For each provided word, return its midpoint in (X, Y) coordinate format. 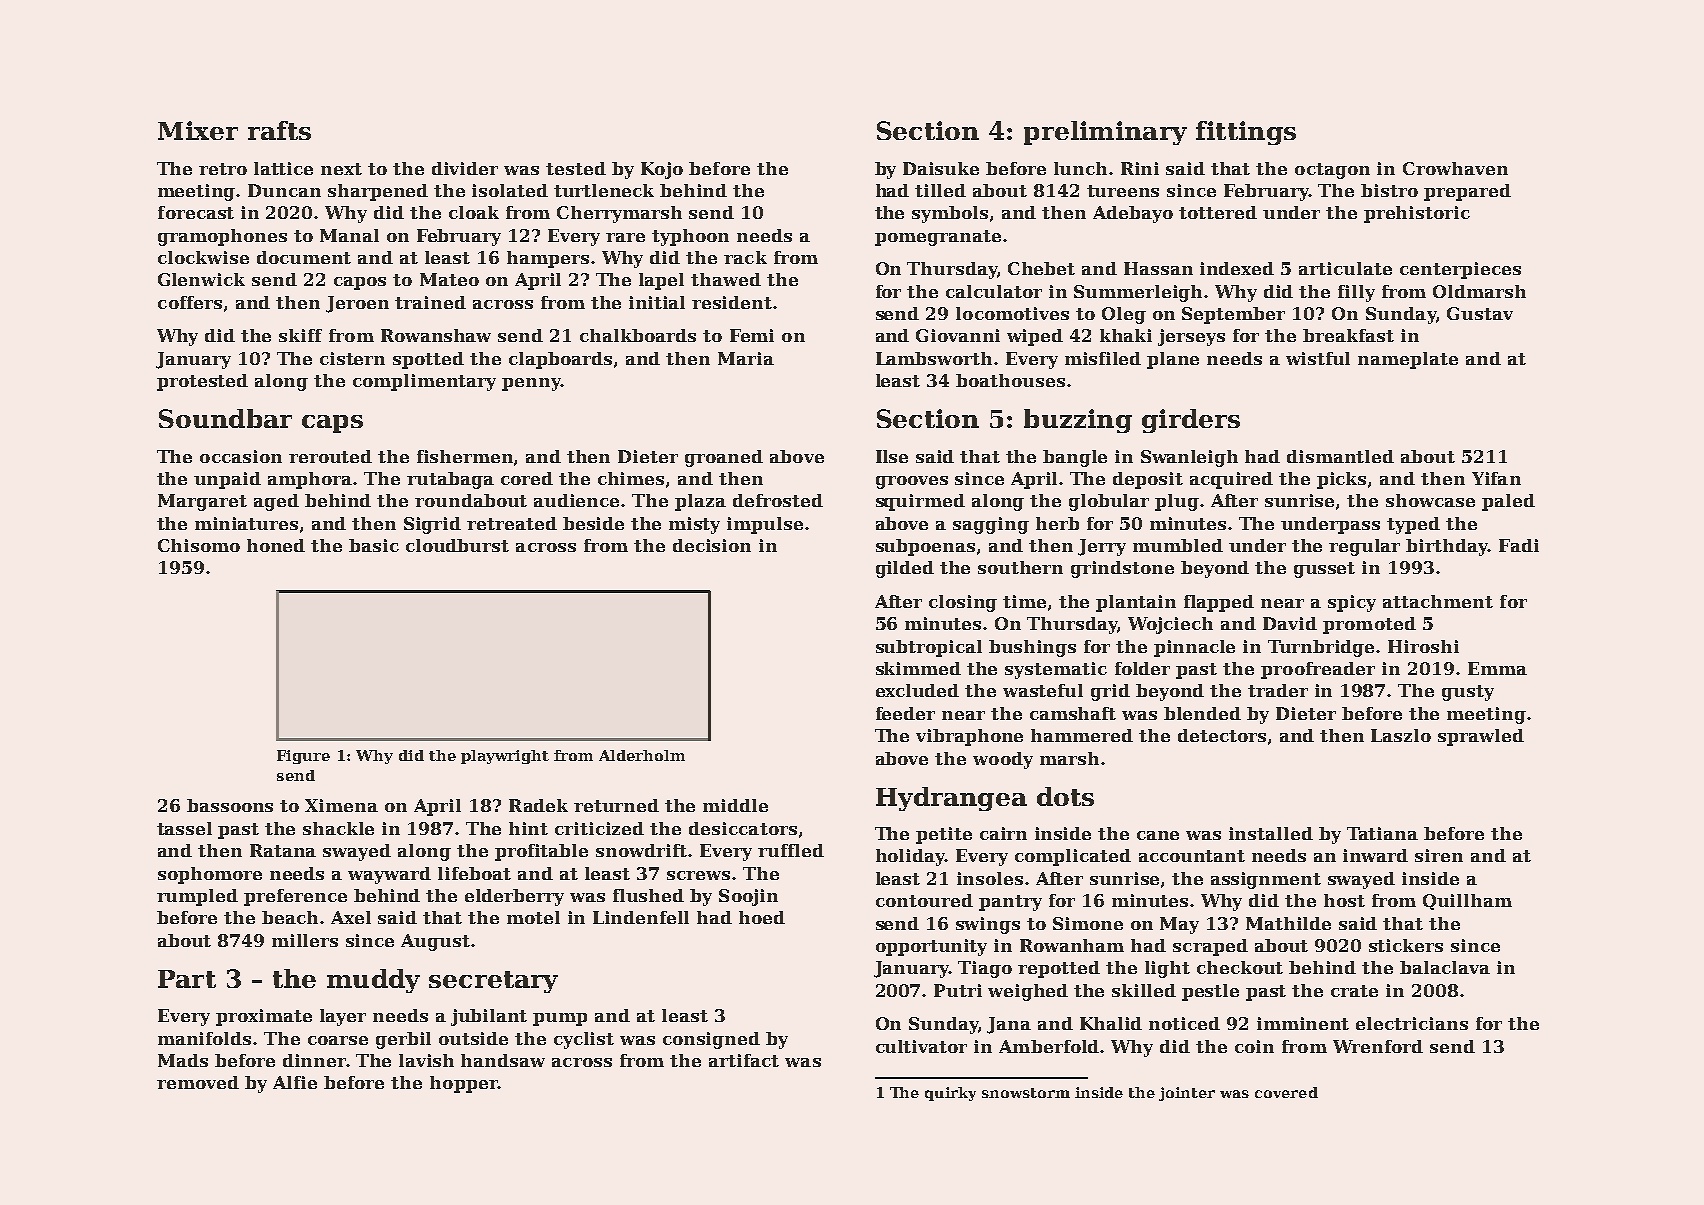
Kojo (662, 170)
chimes (631, 478)
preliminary (1105, 133)
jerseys (1191, 337)
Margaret (202, 502)
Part (187, 979)
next (341, 169)
